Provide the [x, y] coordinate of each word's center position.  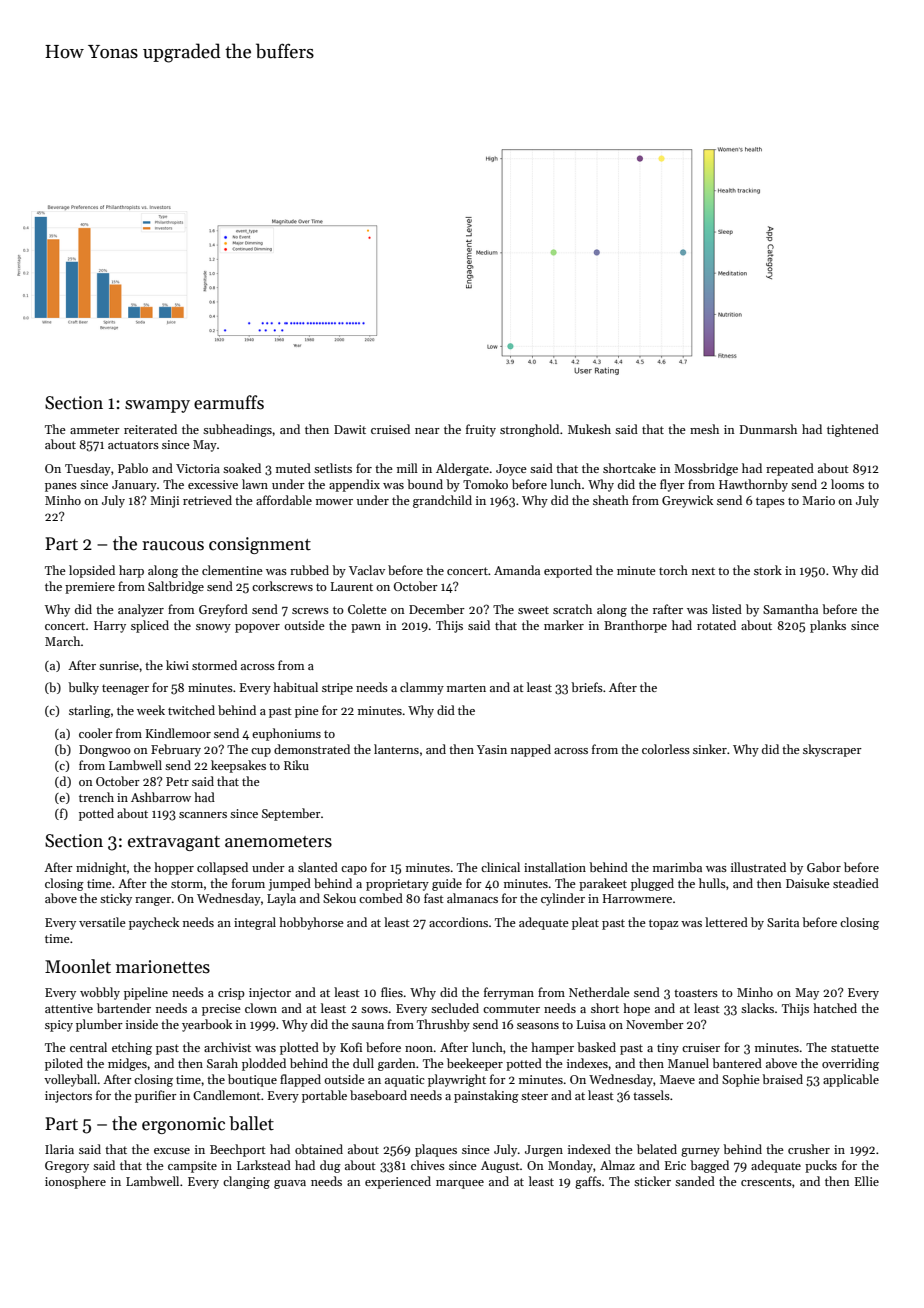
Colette [367, 609]
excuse [172, 1151]
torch [673, 570]
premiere [90, 588]
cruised [390, 429]
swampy [157, 406]
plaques [436, 1150]
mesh [704, 429]
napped [531, 750]
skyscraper [832, 750]
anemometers [278, 842]
